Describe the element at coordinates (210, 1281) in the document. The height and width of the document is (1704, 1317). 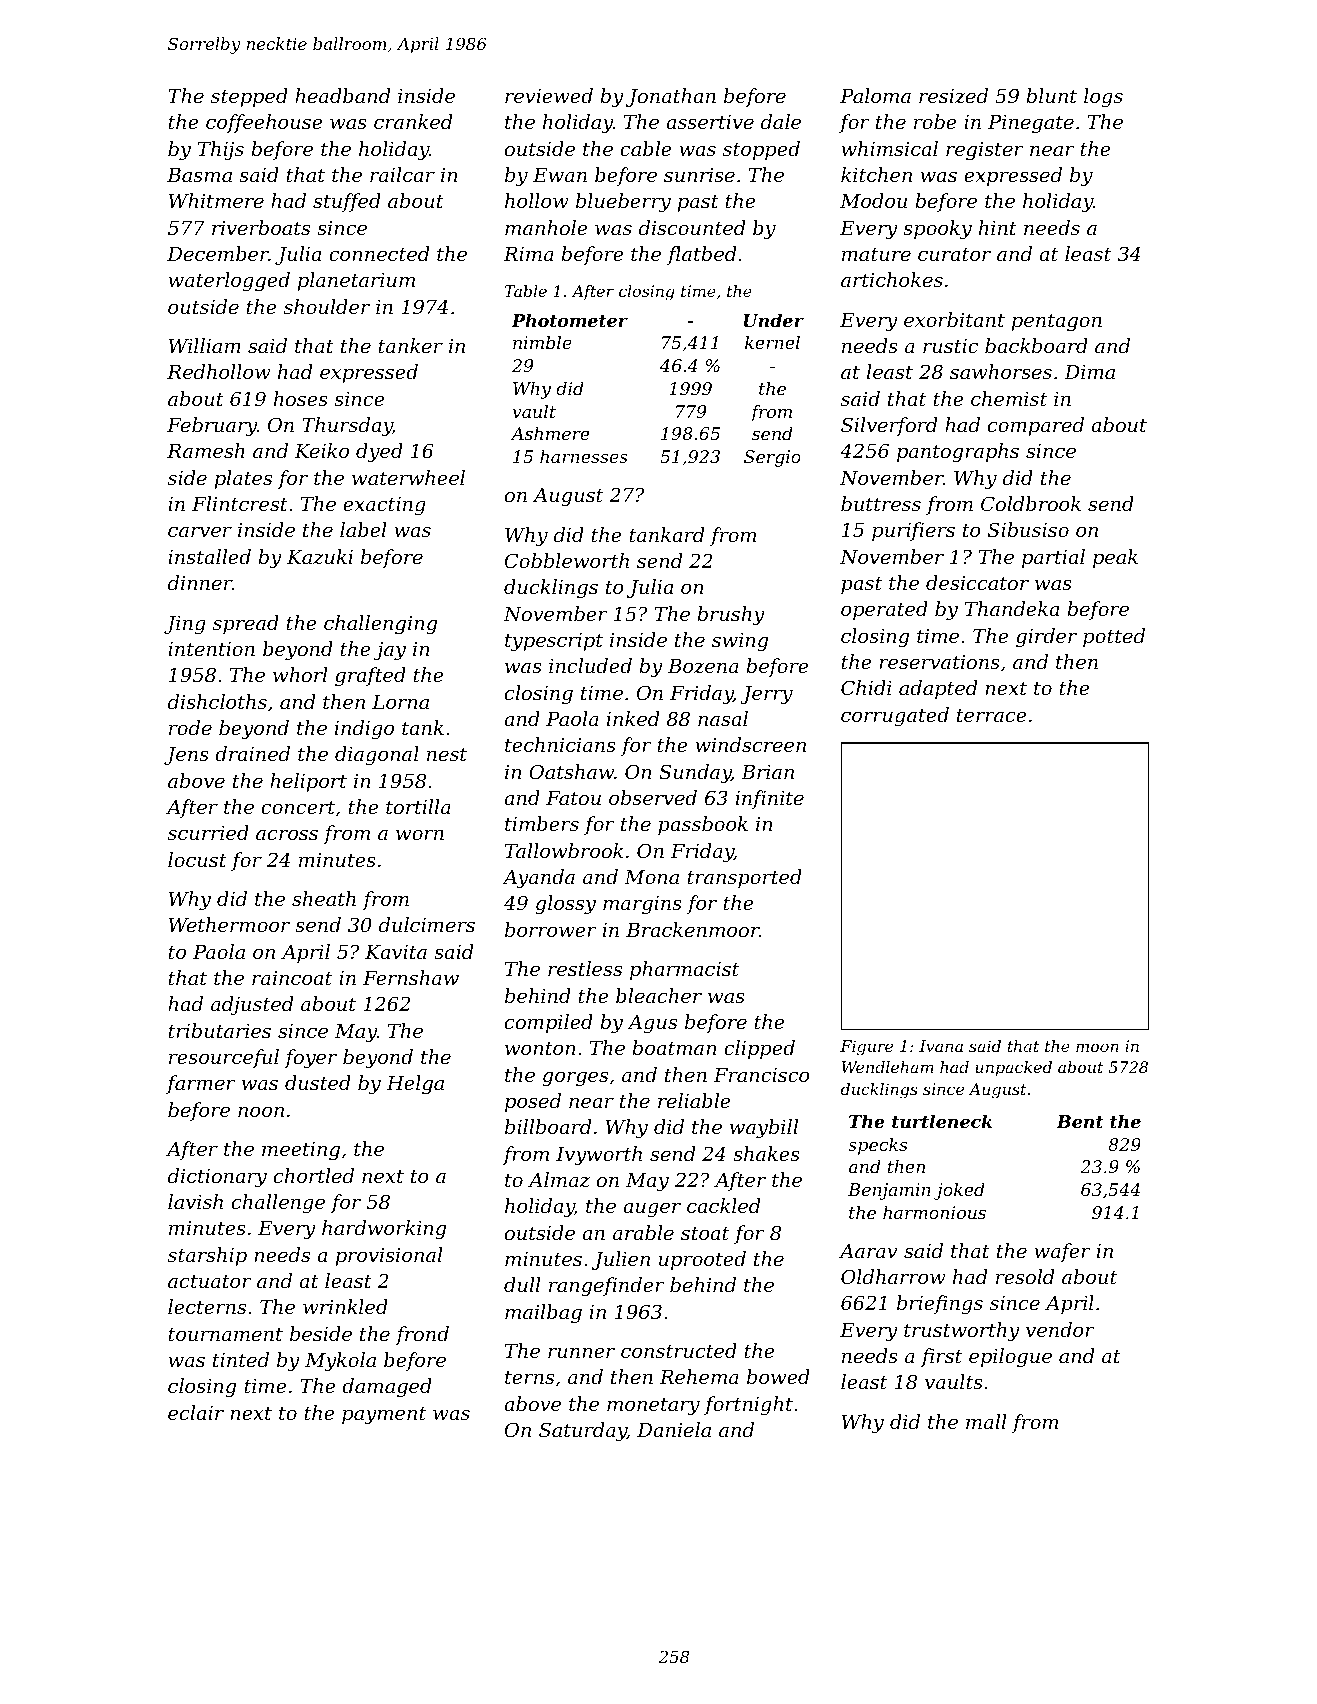
I see `actuator` at that location.
